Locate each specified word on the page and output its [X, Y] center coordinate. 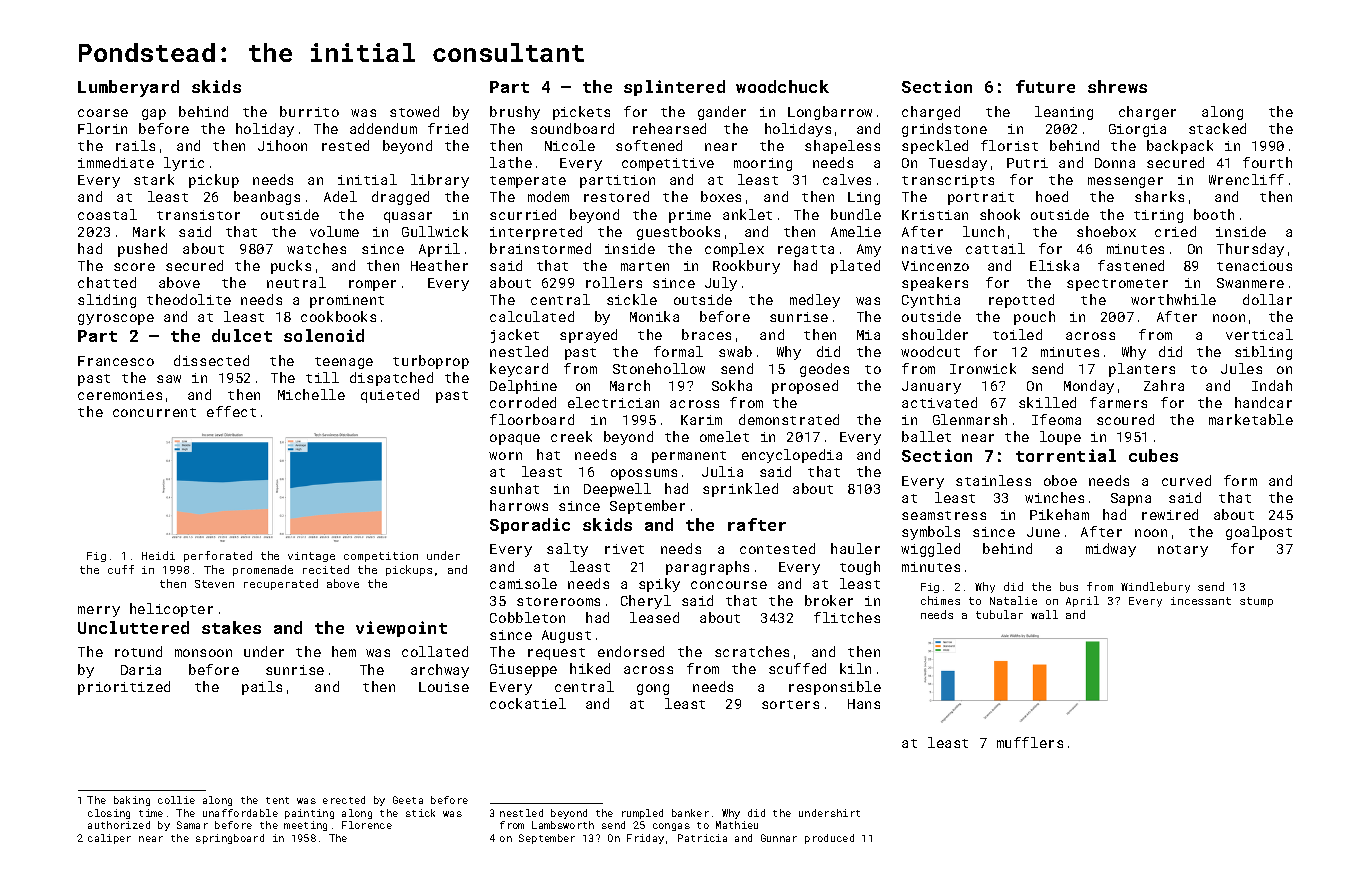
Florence [367, 825]
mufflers [1030, 742]
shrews [1117, 86]
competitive [668, 164]
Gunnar [779, 838]
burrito [309, 111]
